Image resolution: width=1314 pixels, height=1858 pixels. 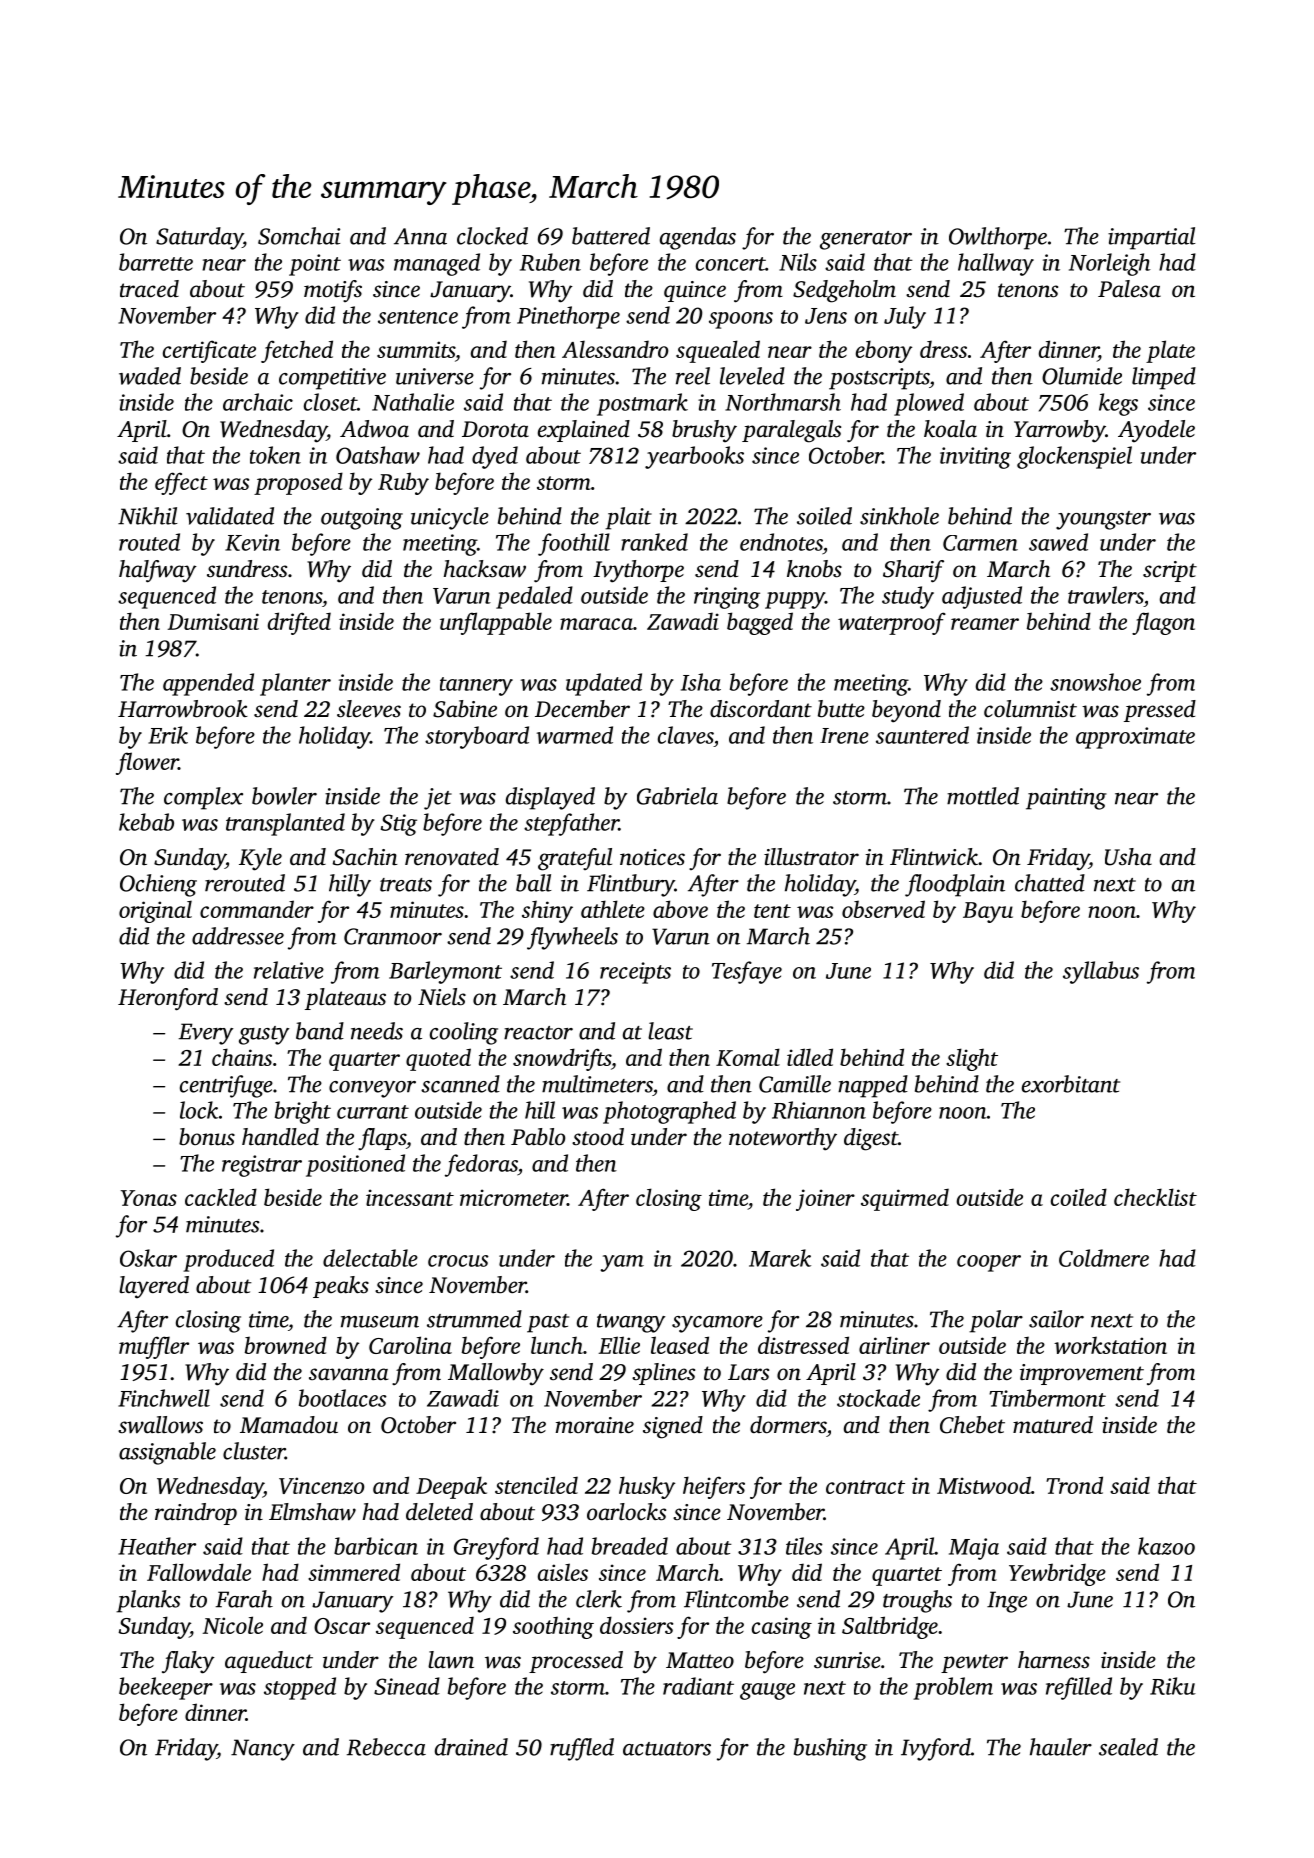 I want to click on radiant, so click(x=698, y=1686).
